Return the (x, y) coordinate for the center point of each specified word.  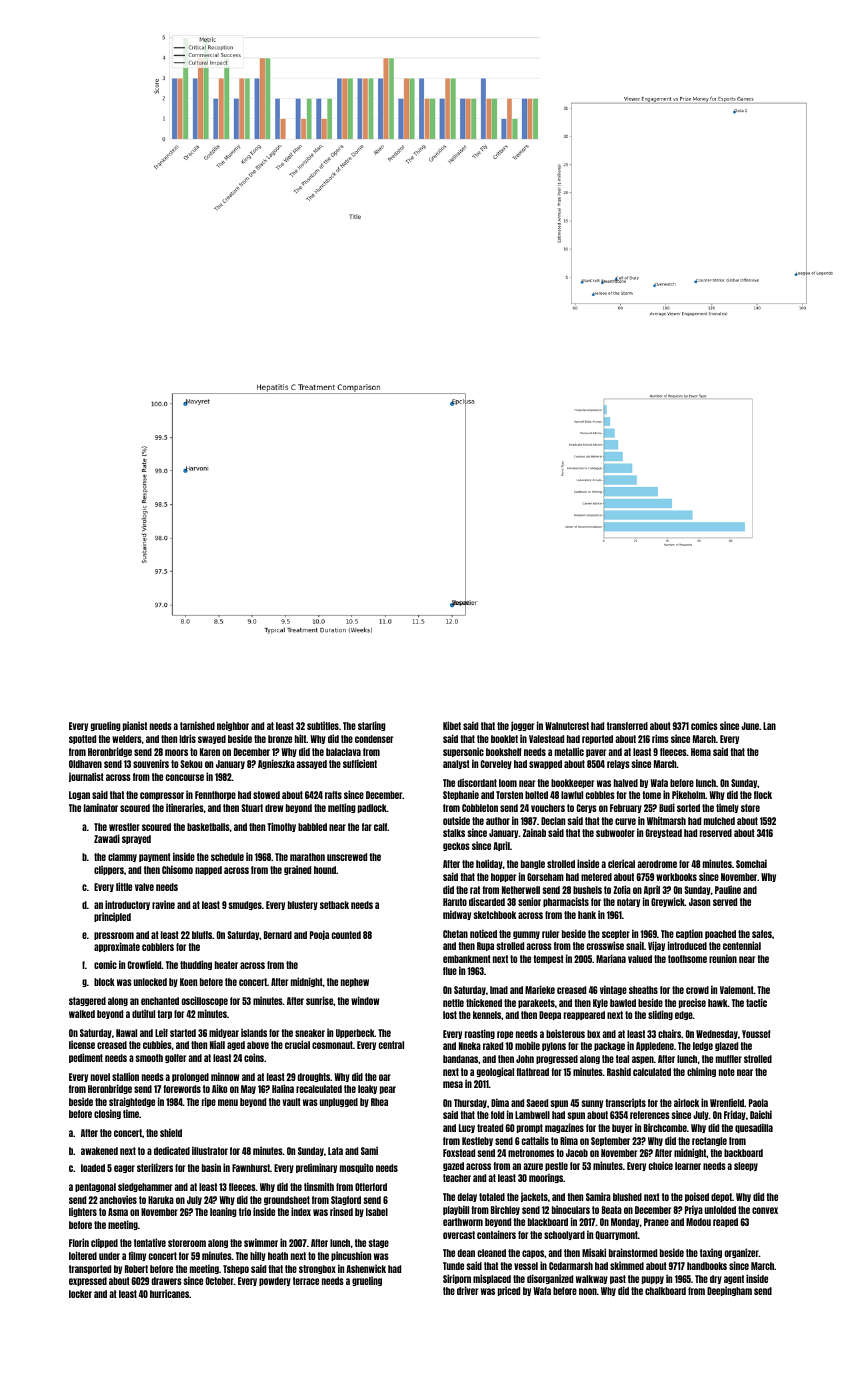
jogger (522, 726)
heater (226, 965)
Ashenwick (366, 1268)
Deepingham (729, 1291)
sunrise (319, 1000)
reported (597, 739)
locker (80, 1294)
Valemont (737, 990)
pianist (135, 726)
